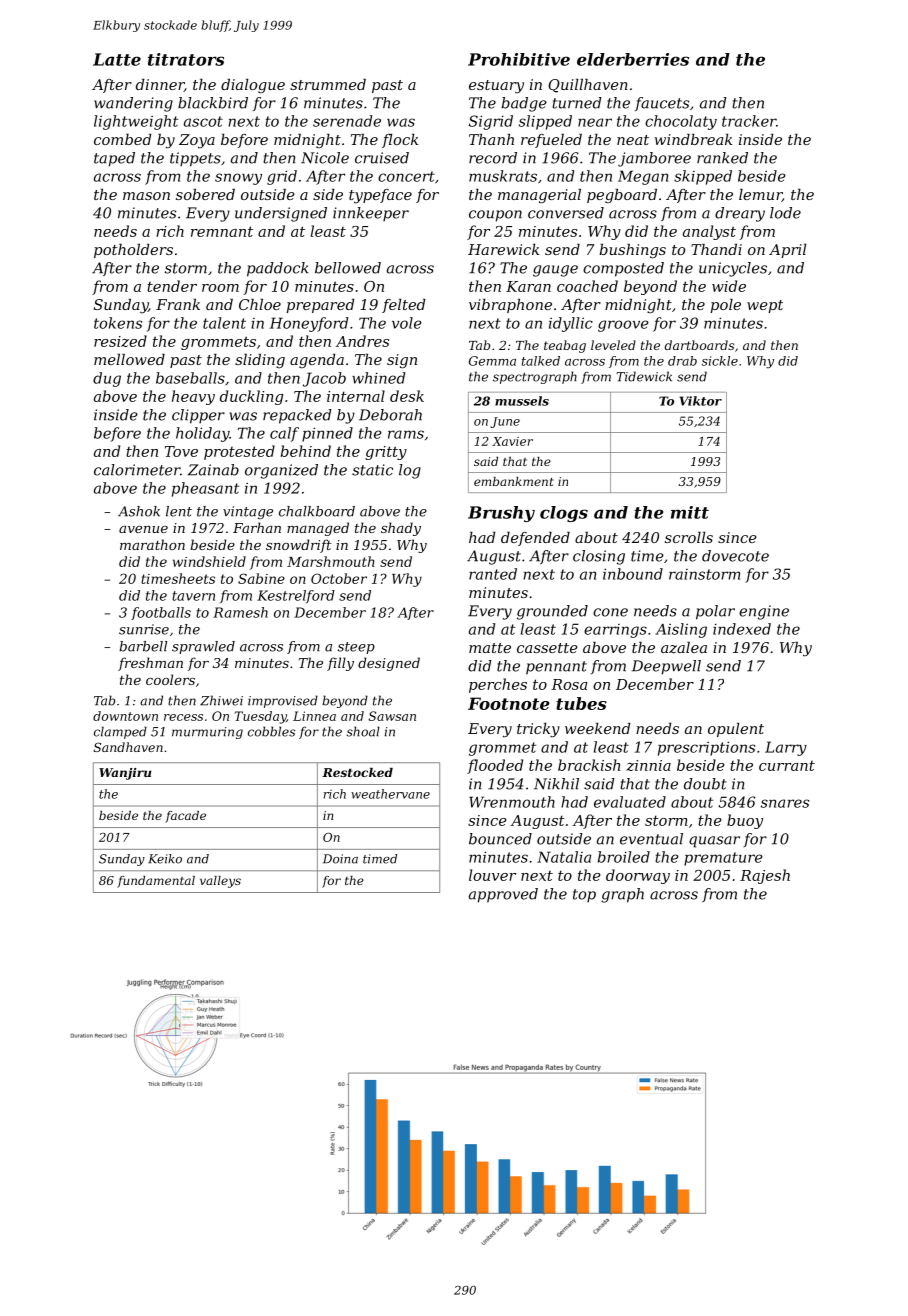 The image size is (908, 1316). What do you see at coordinates (165, 859) in the page?
I see `Keiko` at bounding box center [165, 859].
